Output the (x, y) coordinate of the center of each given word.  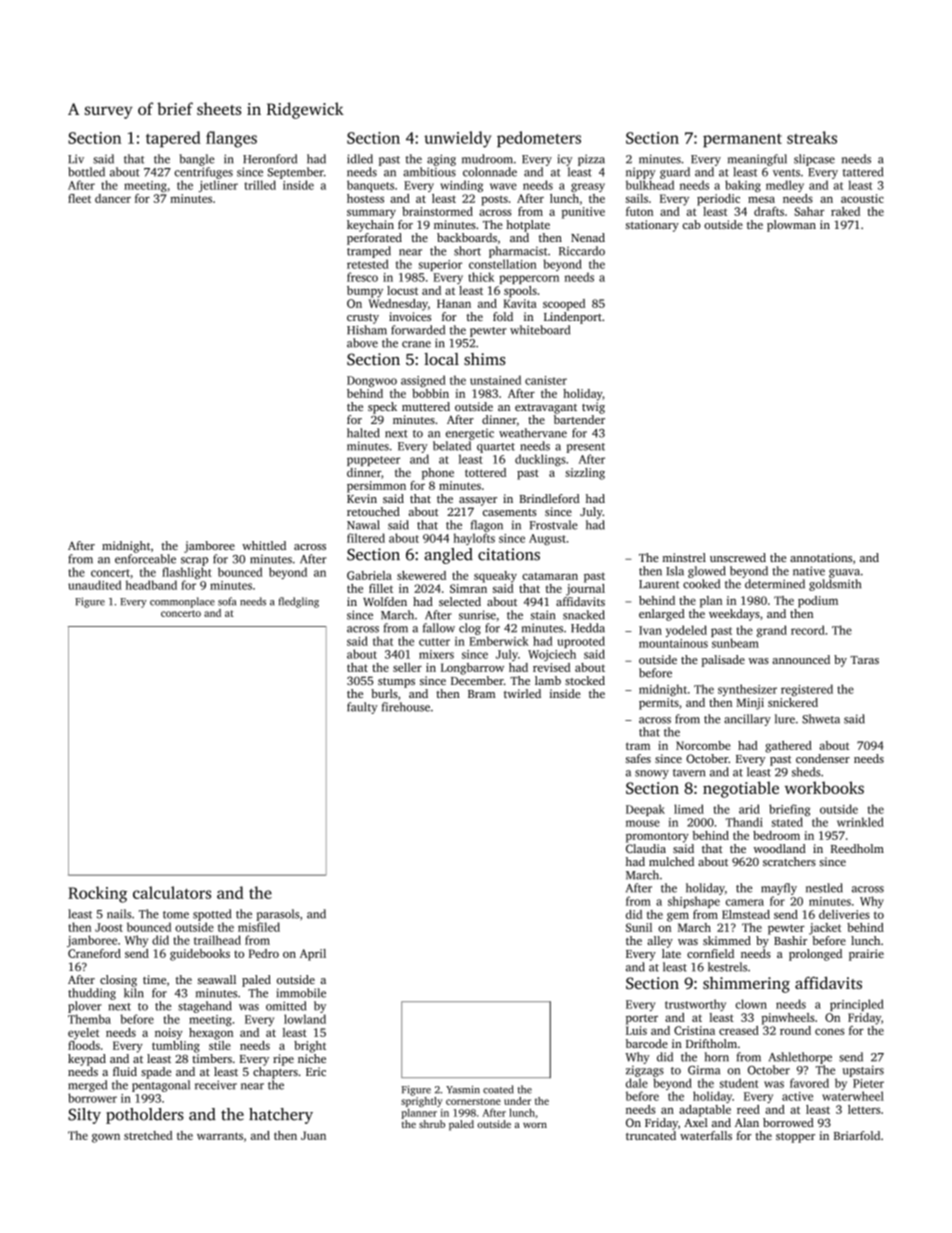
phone (438, 474)
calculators (172, 892)
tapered (173, 139)
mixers (436, 654)
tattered (863, 172)
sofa (227, 601)
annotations (821, 557)
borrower (92, 1098)
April (313, 955)
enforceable (145, 559)
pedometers (539, 139)
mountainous (673, 643)
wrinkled (860, 822)
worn (535, 1125)
